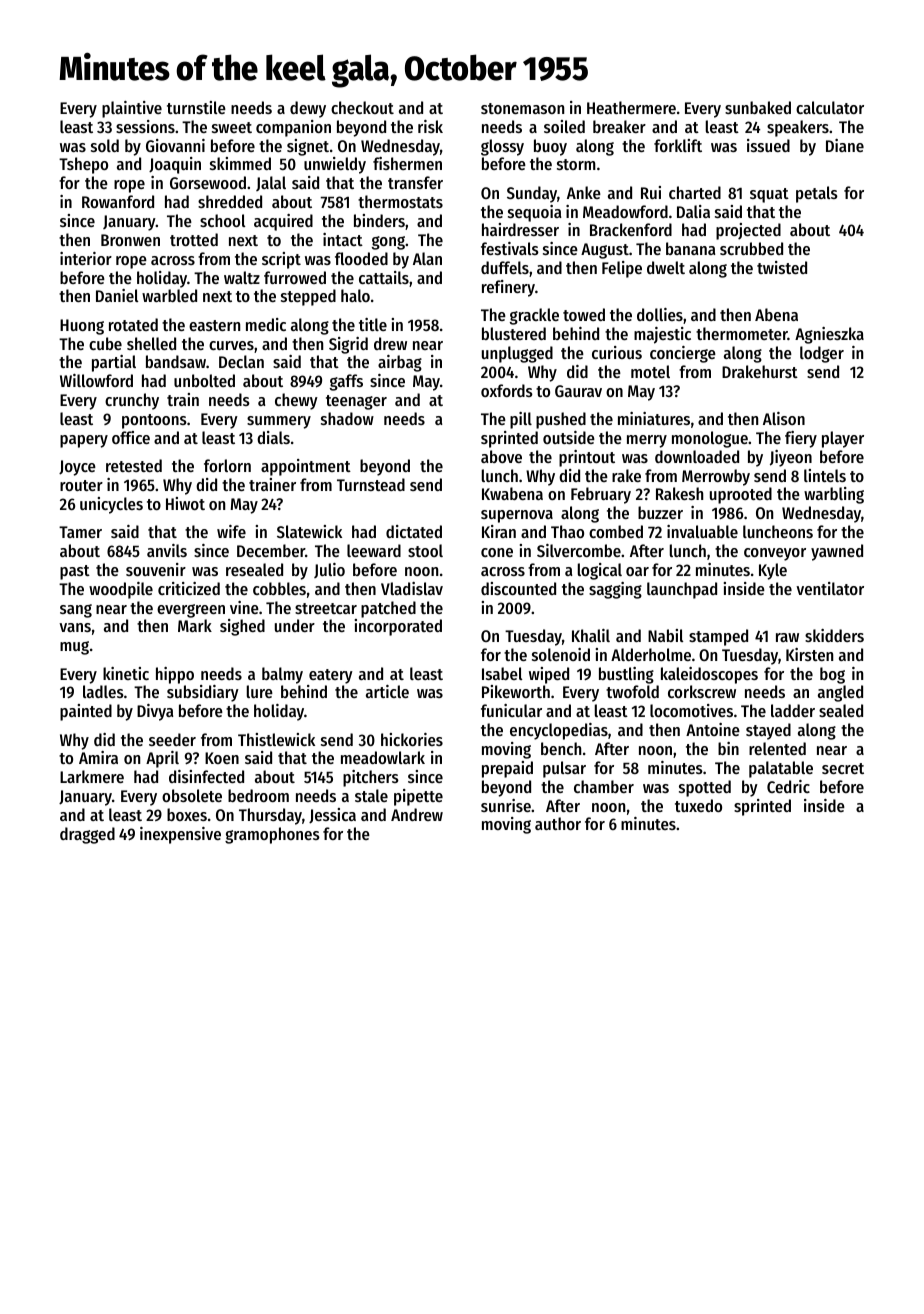  I want to click on Turnstead, so click(371, 484).
